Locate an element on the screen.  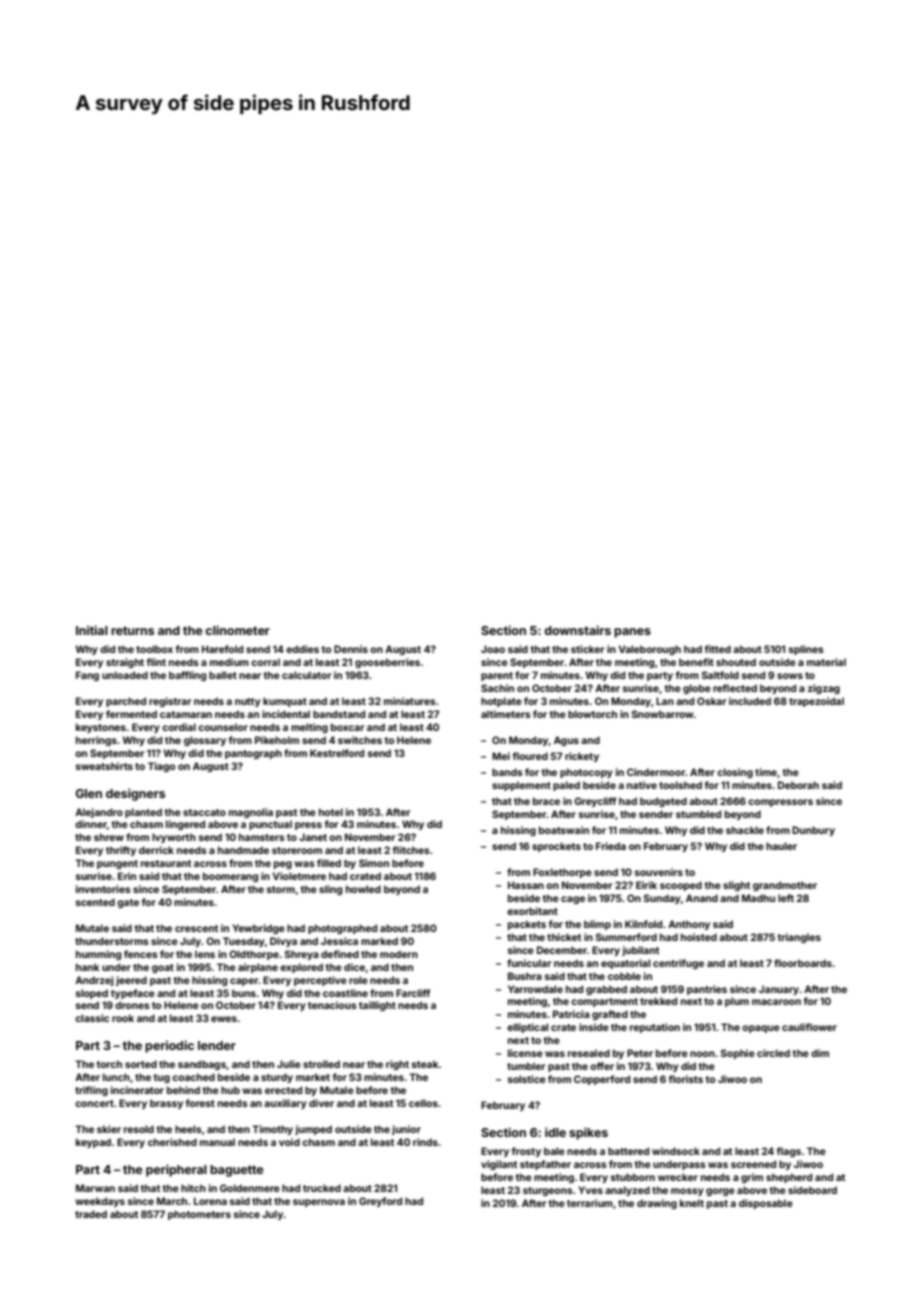
hoisted is located at coordinates (699, 937).
